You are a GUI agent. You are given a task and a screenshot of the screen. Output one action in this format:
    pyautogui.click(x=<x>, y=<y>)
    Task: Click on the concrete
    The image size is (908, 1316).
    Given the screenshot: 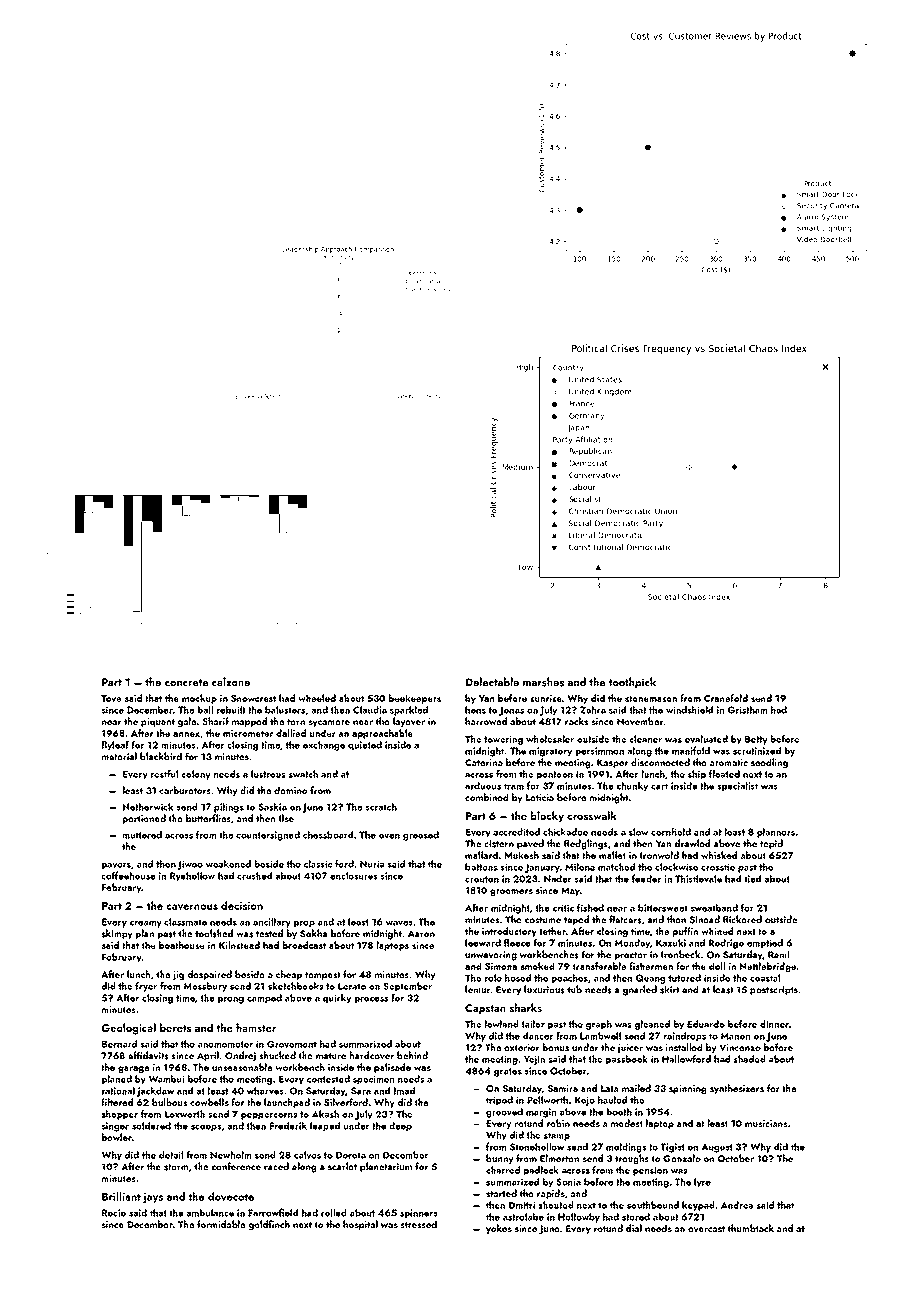 What is the action you would take?
    pyautogui.click(x=186, y=682)
